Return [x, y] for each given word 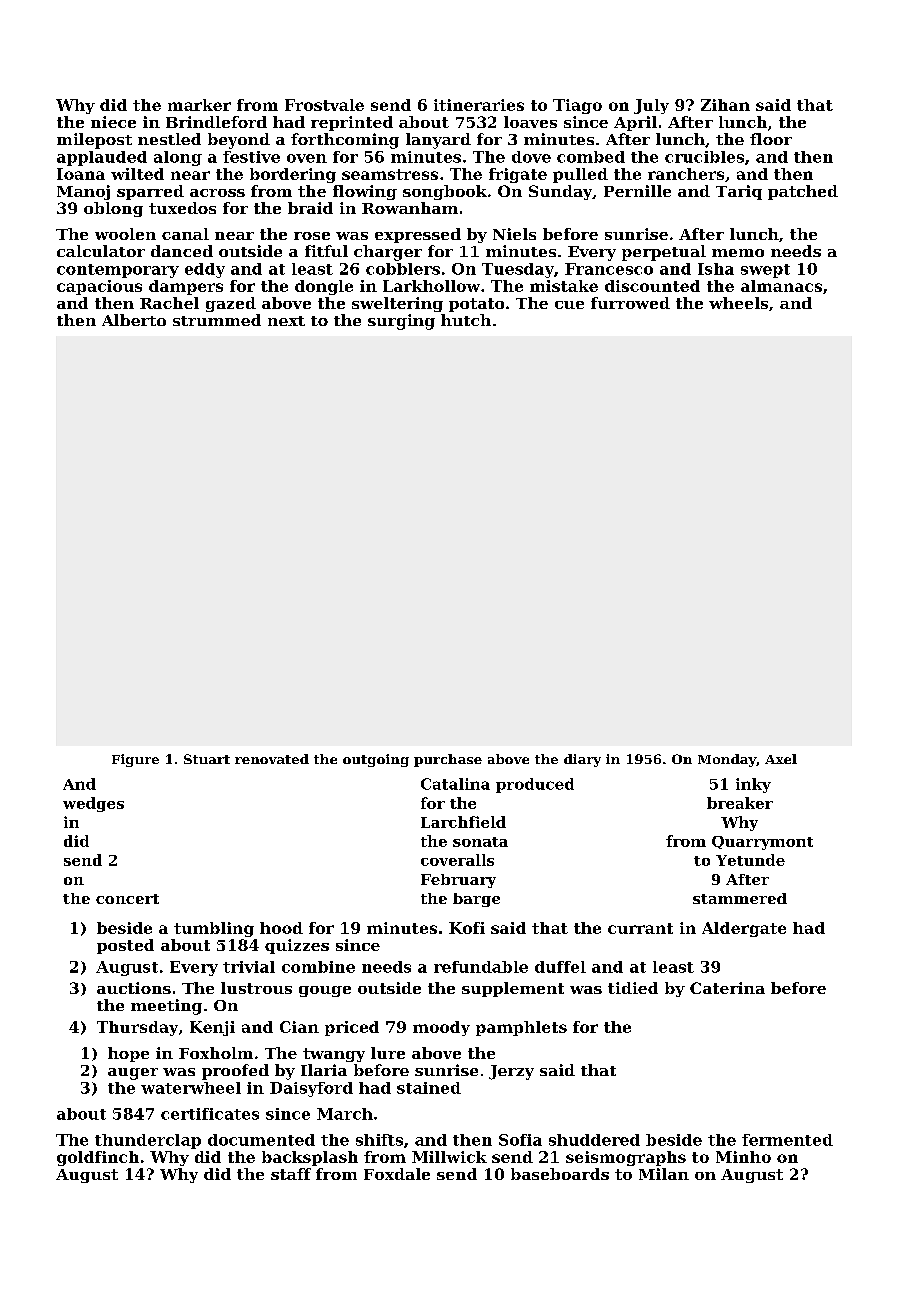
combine [318, 967]
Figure [135, 760]
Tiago [577, 106]
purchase [448, 760]
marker [199, 105]
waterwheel [191, 1088]
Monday [727, 760]
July [651, 106]
